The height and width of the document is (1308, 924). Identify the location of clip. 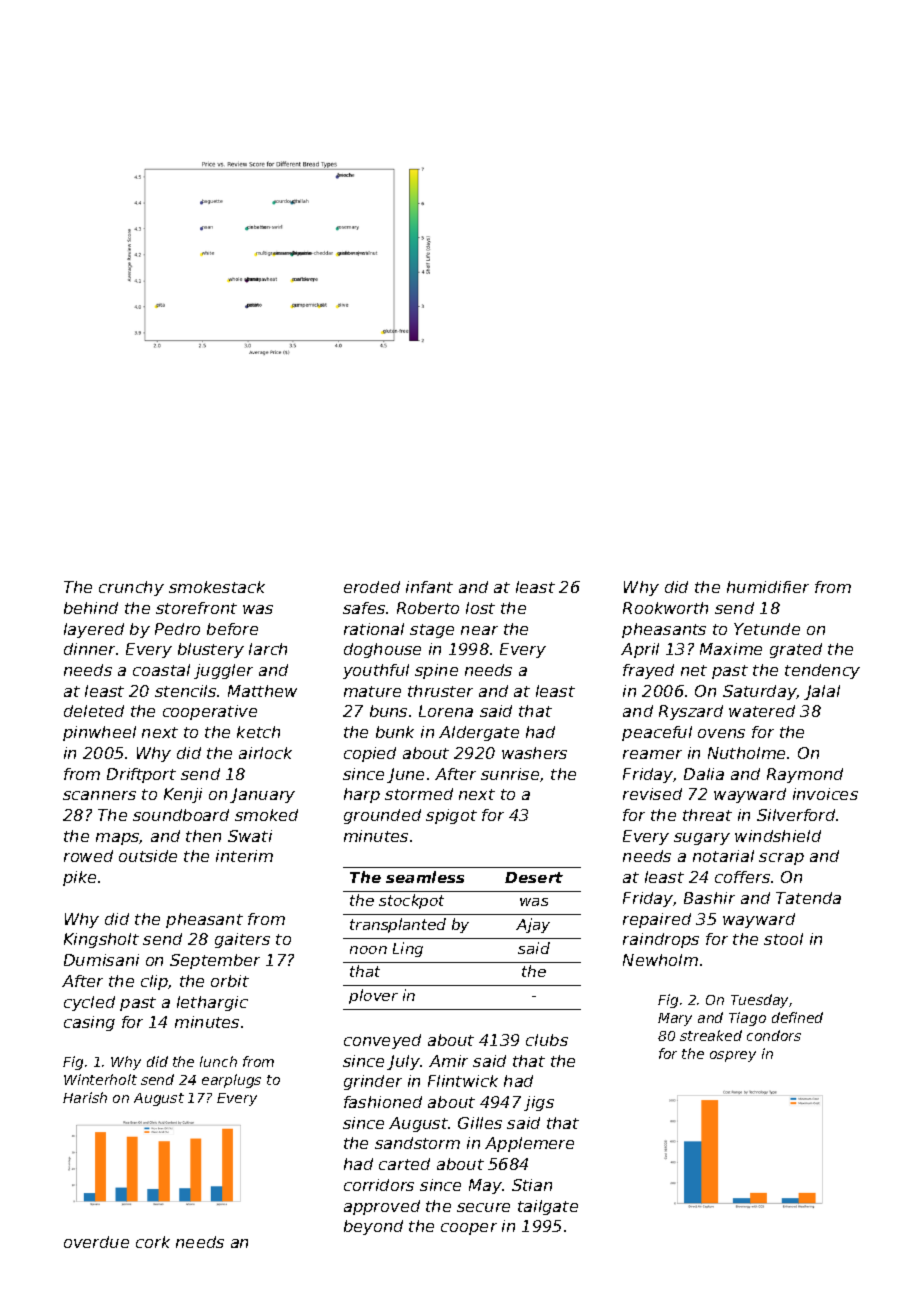
(154, 982).
